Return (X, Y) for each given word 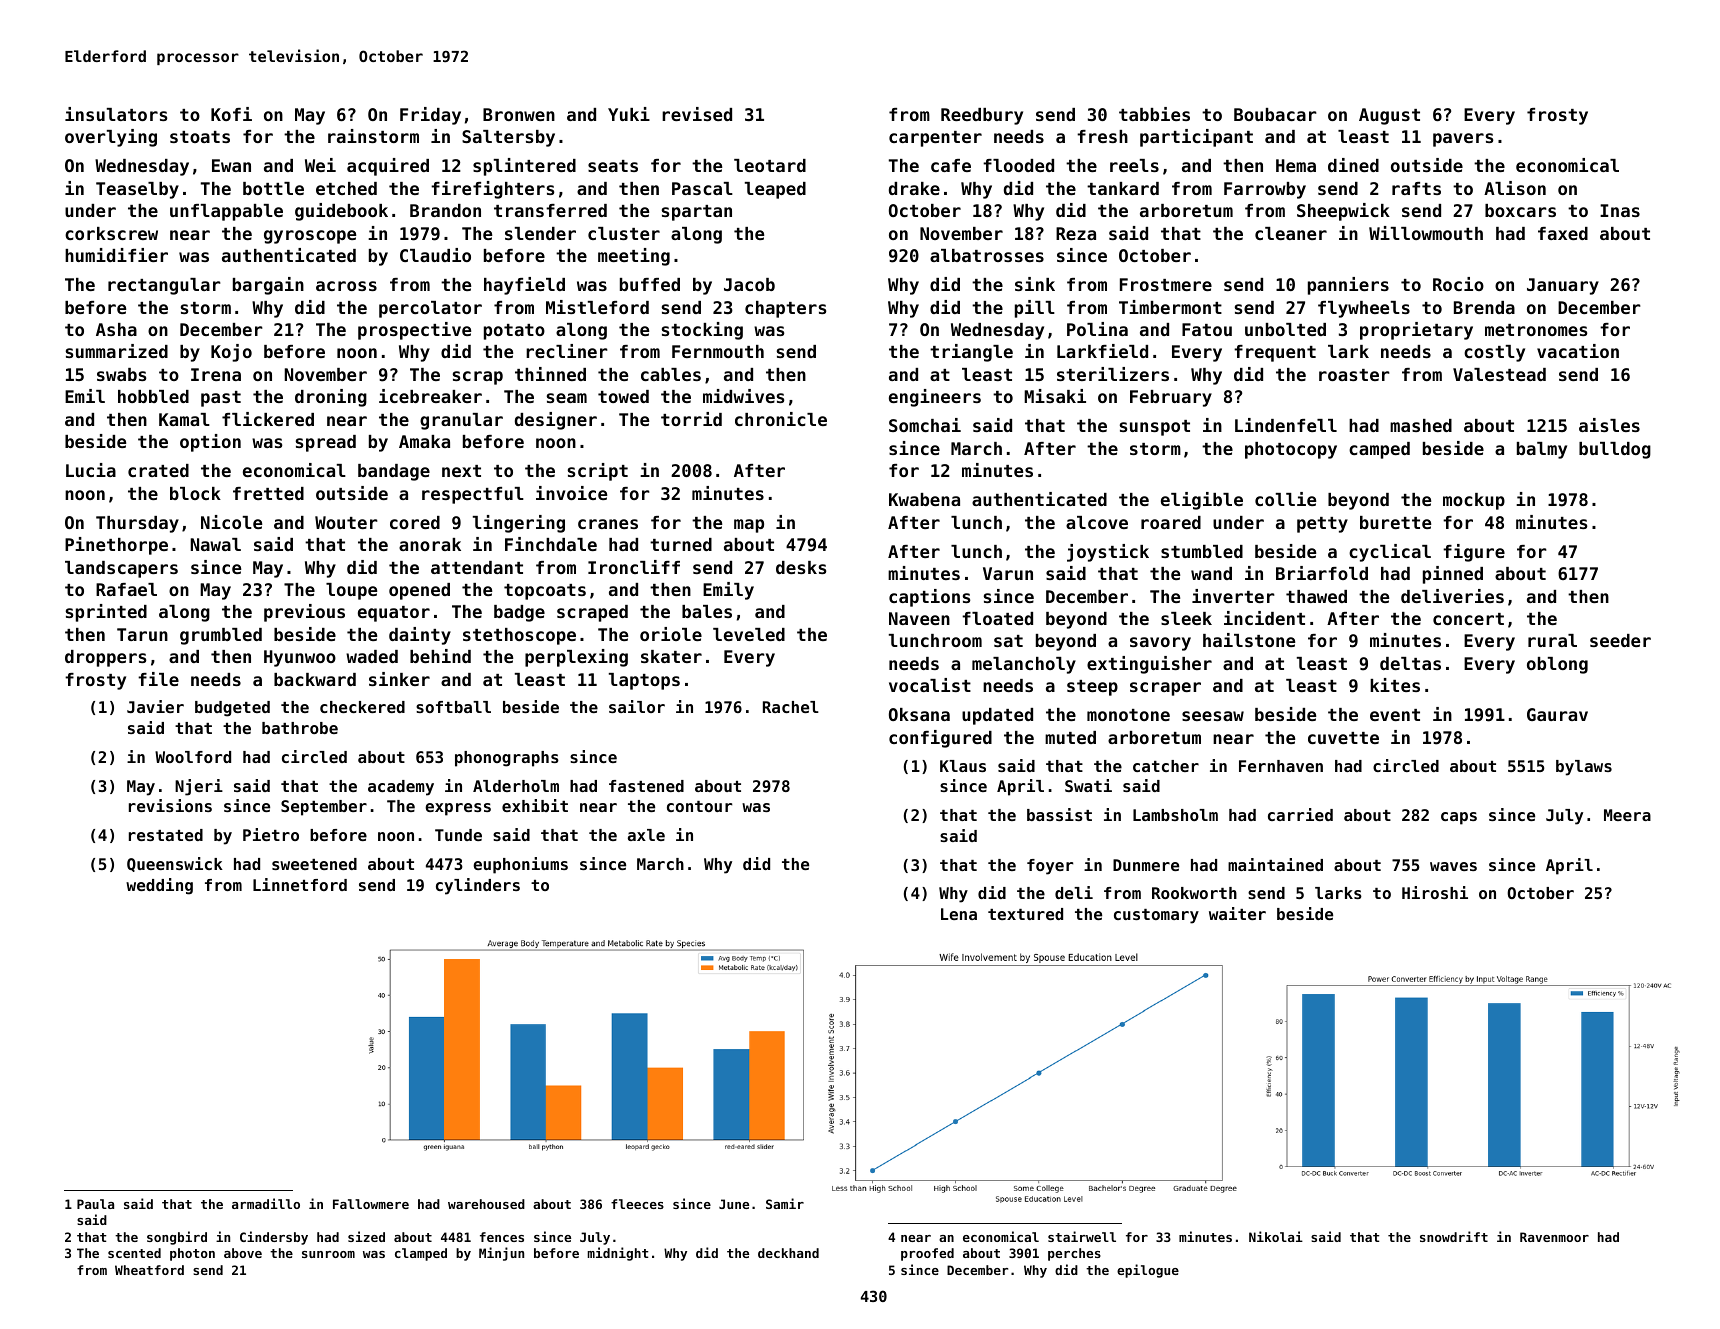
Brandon (445, 210)
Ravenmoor (1554, 1237)
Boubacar (1275, 114)
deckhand (788, 1253)
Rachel (791, 707)
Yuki (629, 114)
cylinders (478, 886)
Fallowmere (371, 1204)
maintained (1275, 864)
